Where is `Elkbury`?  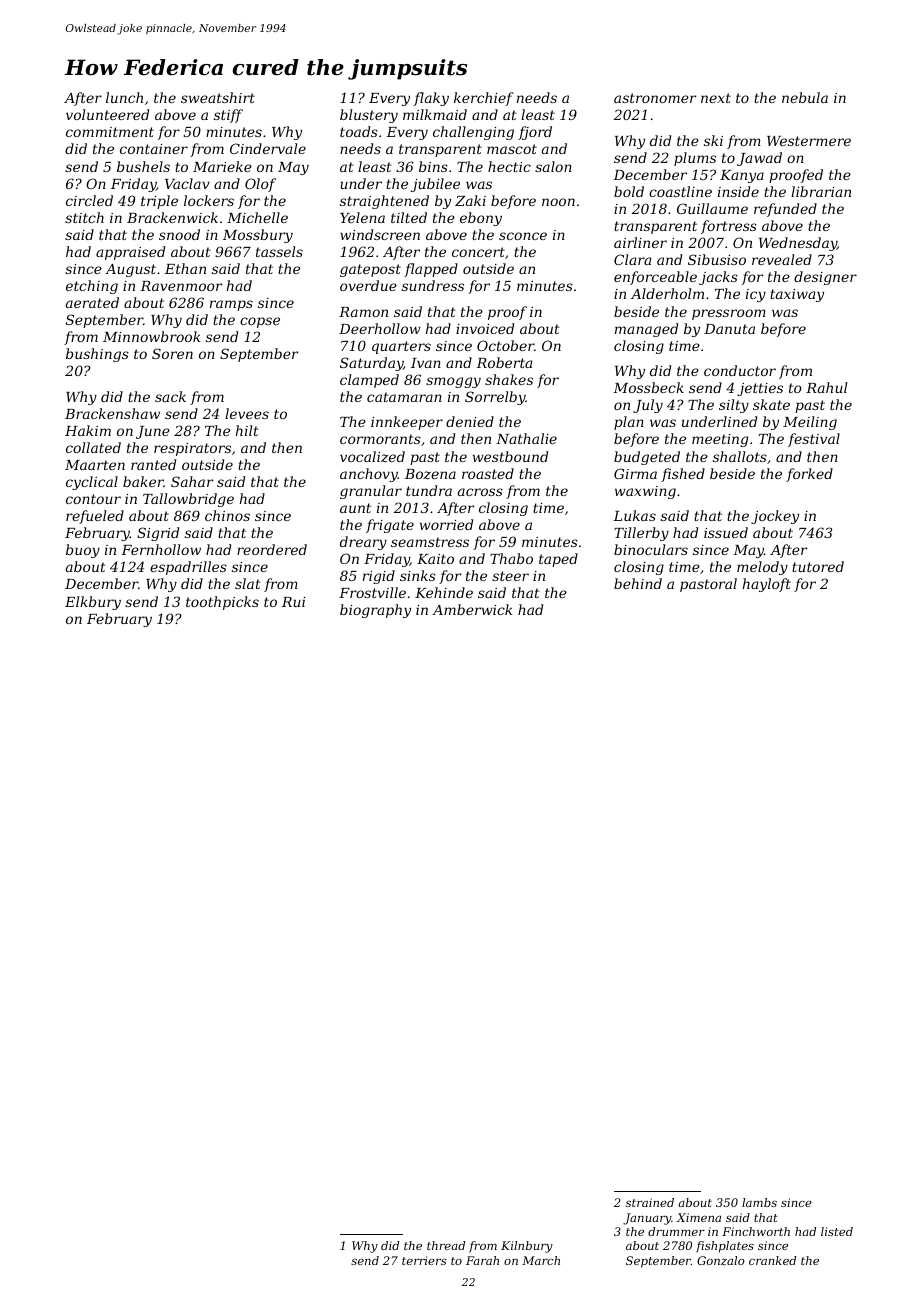 Elkbury is located at coordinates (93, 603).
